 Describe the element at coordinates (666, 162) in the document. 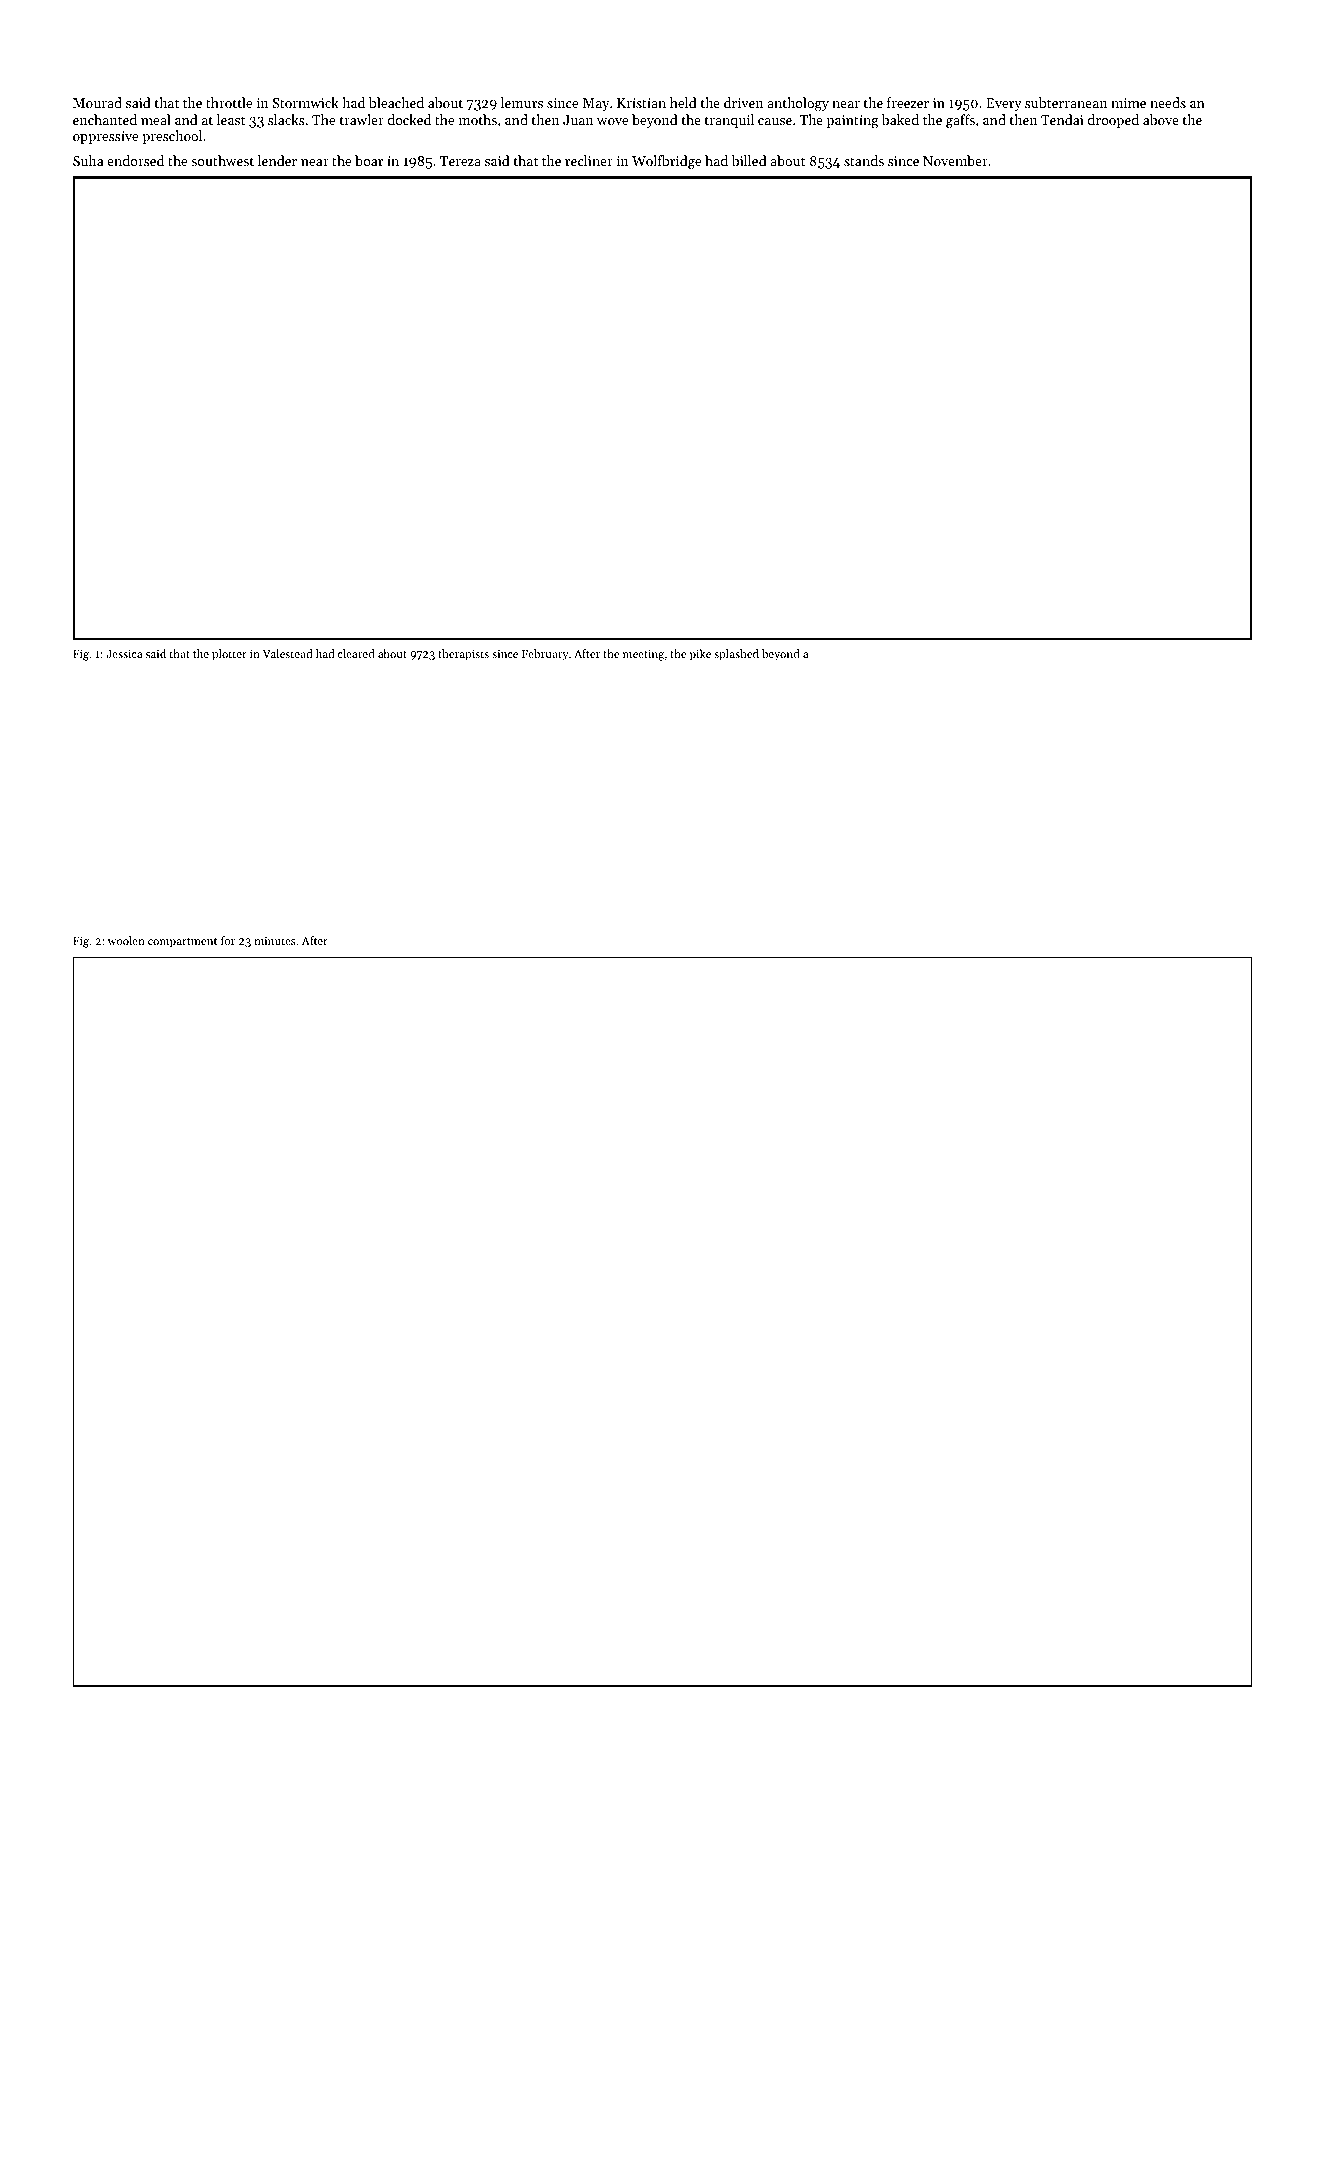

I see `Wolfbridge` at that location.
